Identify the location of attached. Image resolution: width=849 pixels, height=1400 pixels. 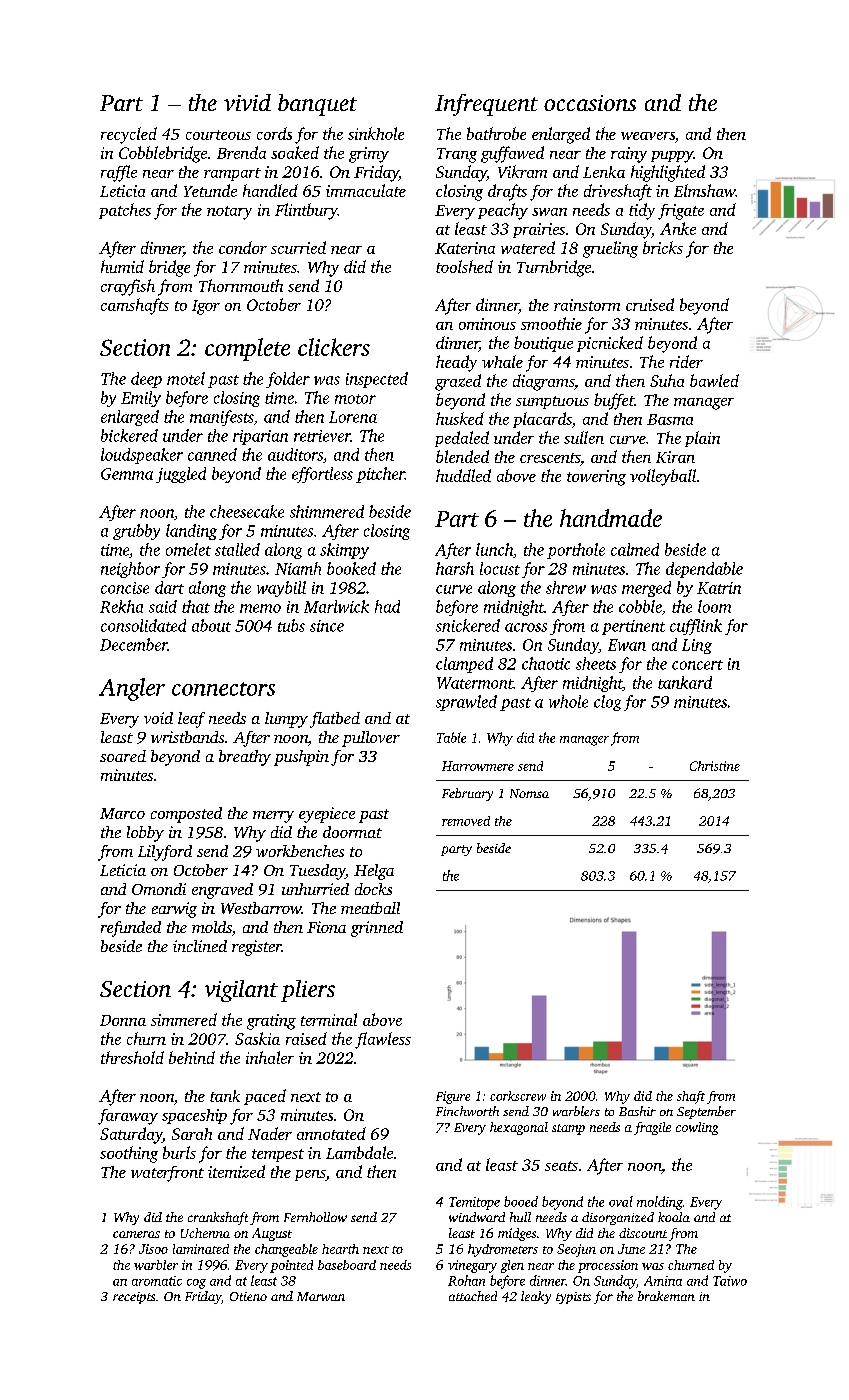
(473, 1296).
